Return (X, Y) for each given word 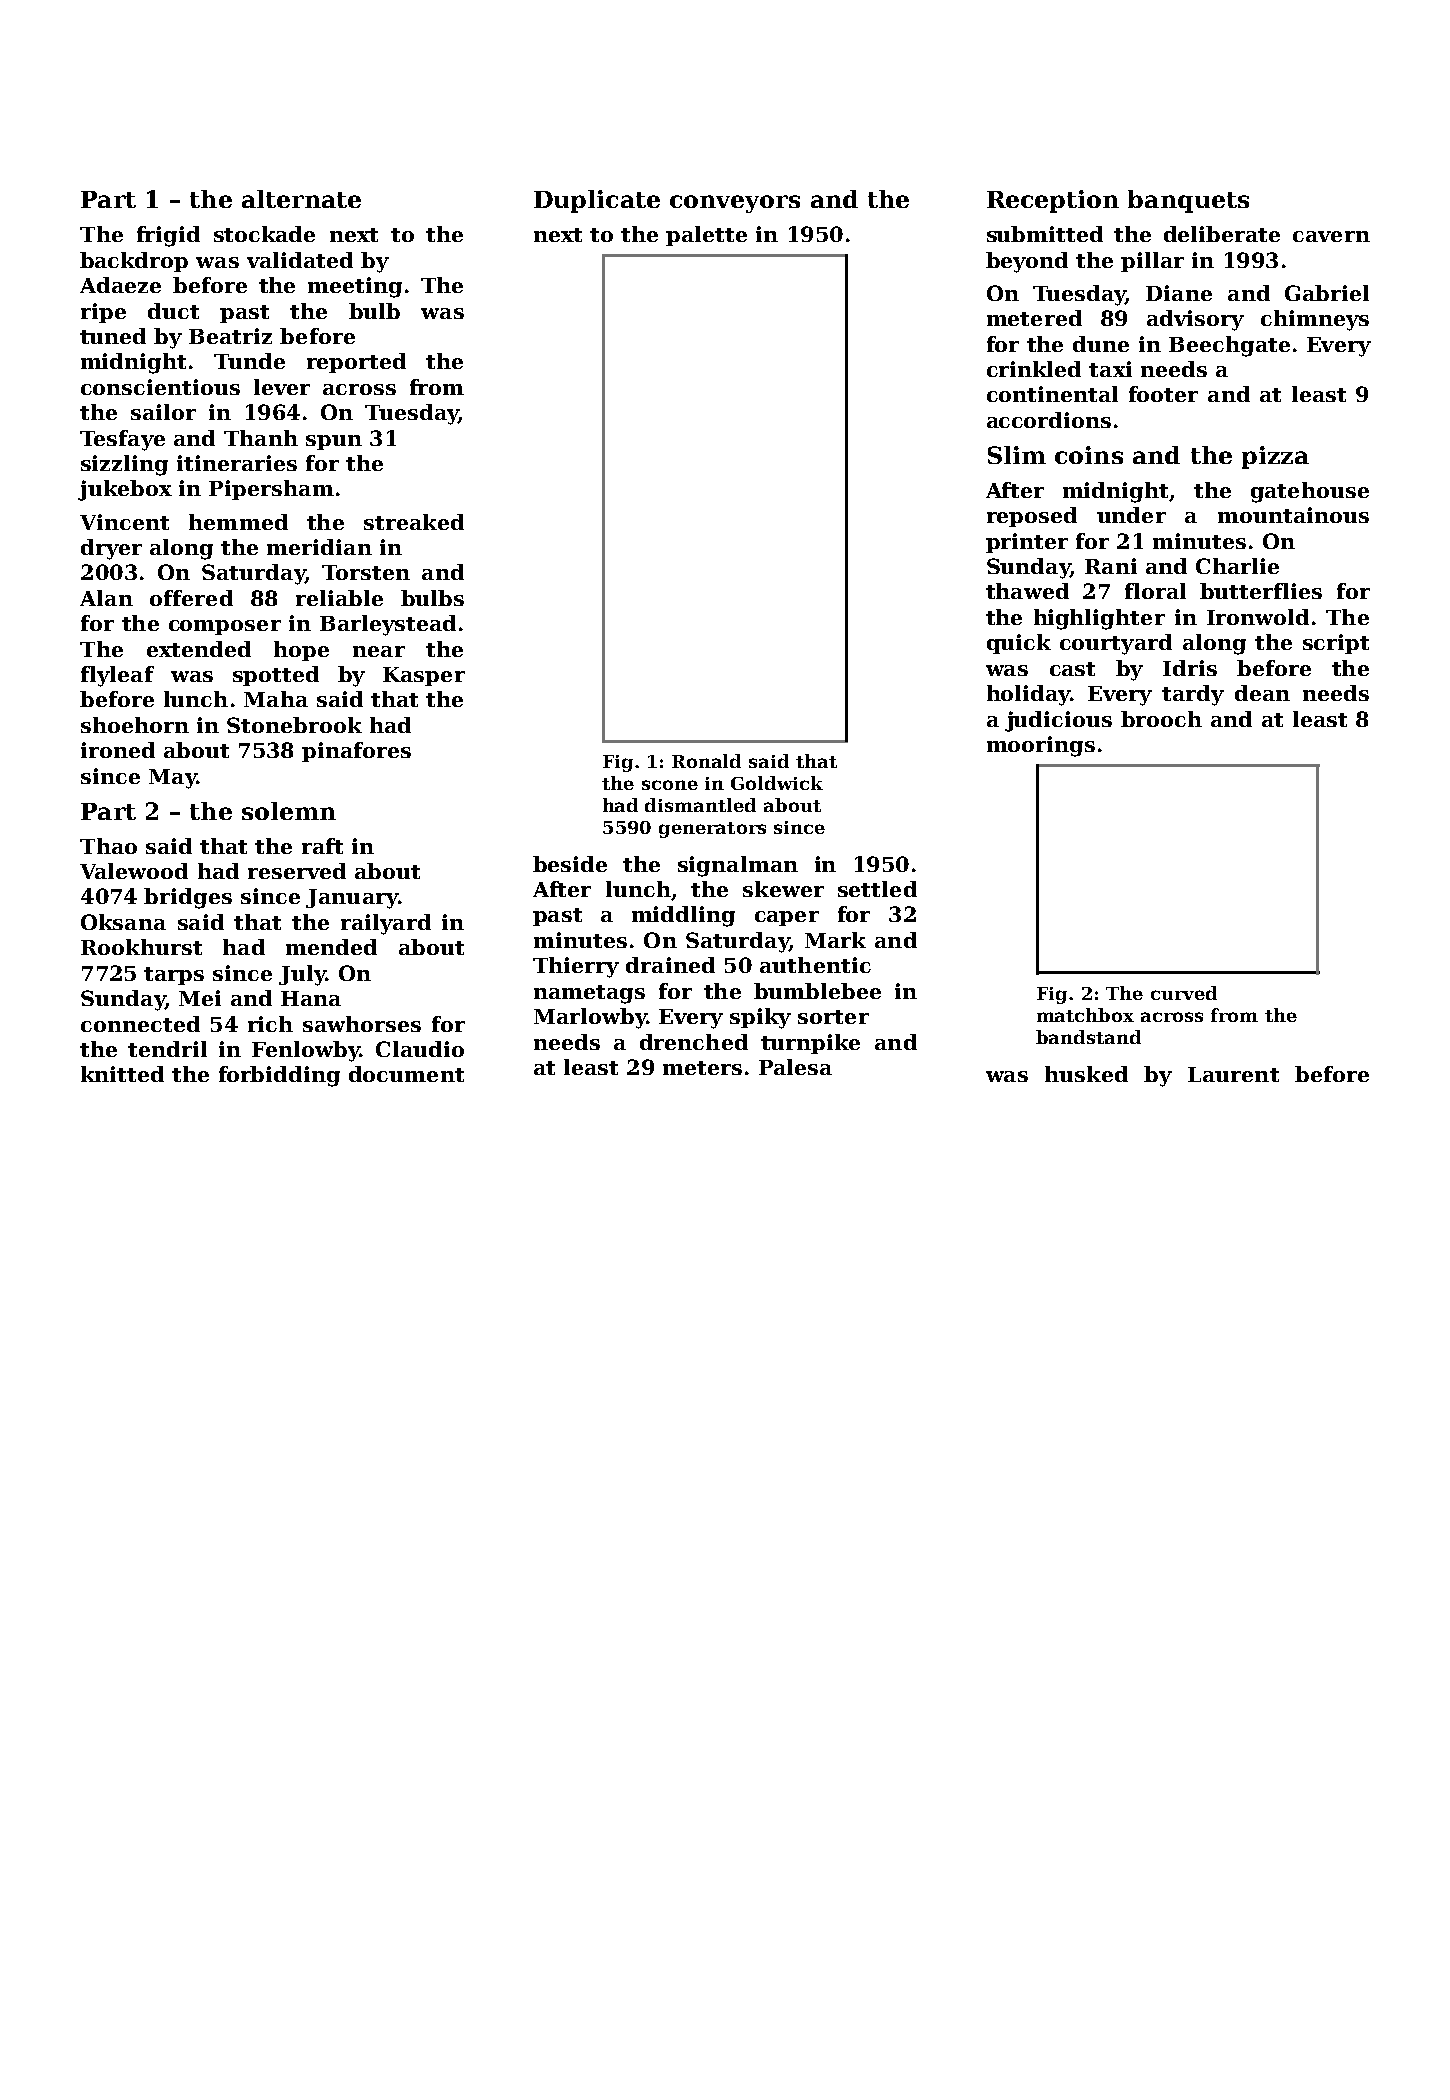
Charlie (1237, 566)
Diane (1179, 293)
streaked (414, 522)
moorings (1041, 746)
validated (300, 260)
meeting (355, 287)
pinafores (356, 752)
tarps (174, 976)
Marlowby (590, 1018)
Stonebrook (294, 725)
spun (334, 442)
